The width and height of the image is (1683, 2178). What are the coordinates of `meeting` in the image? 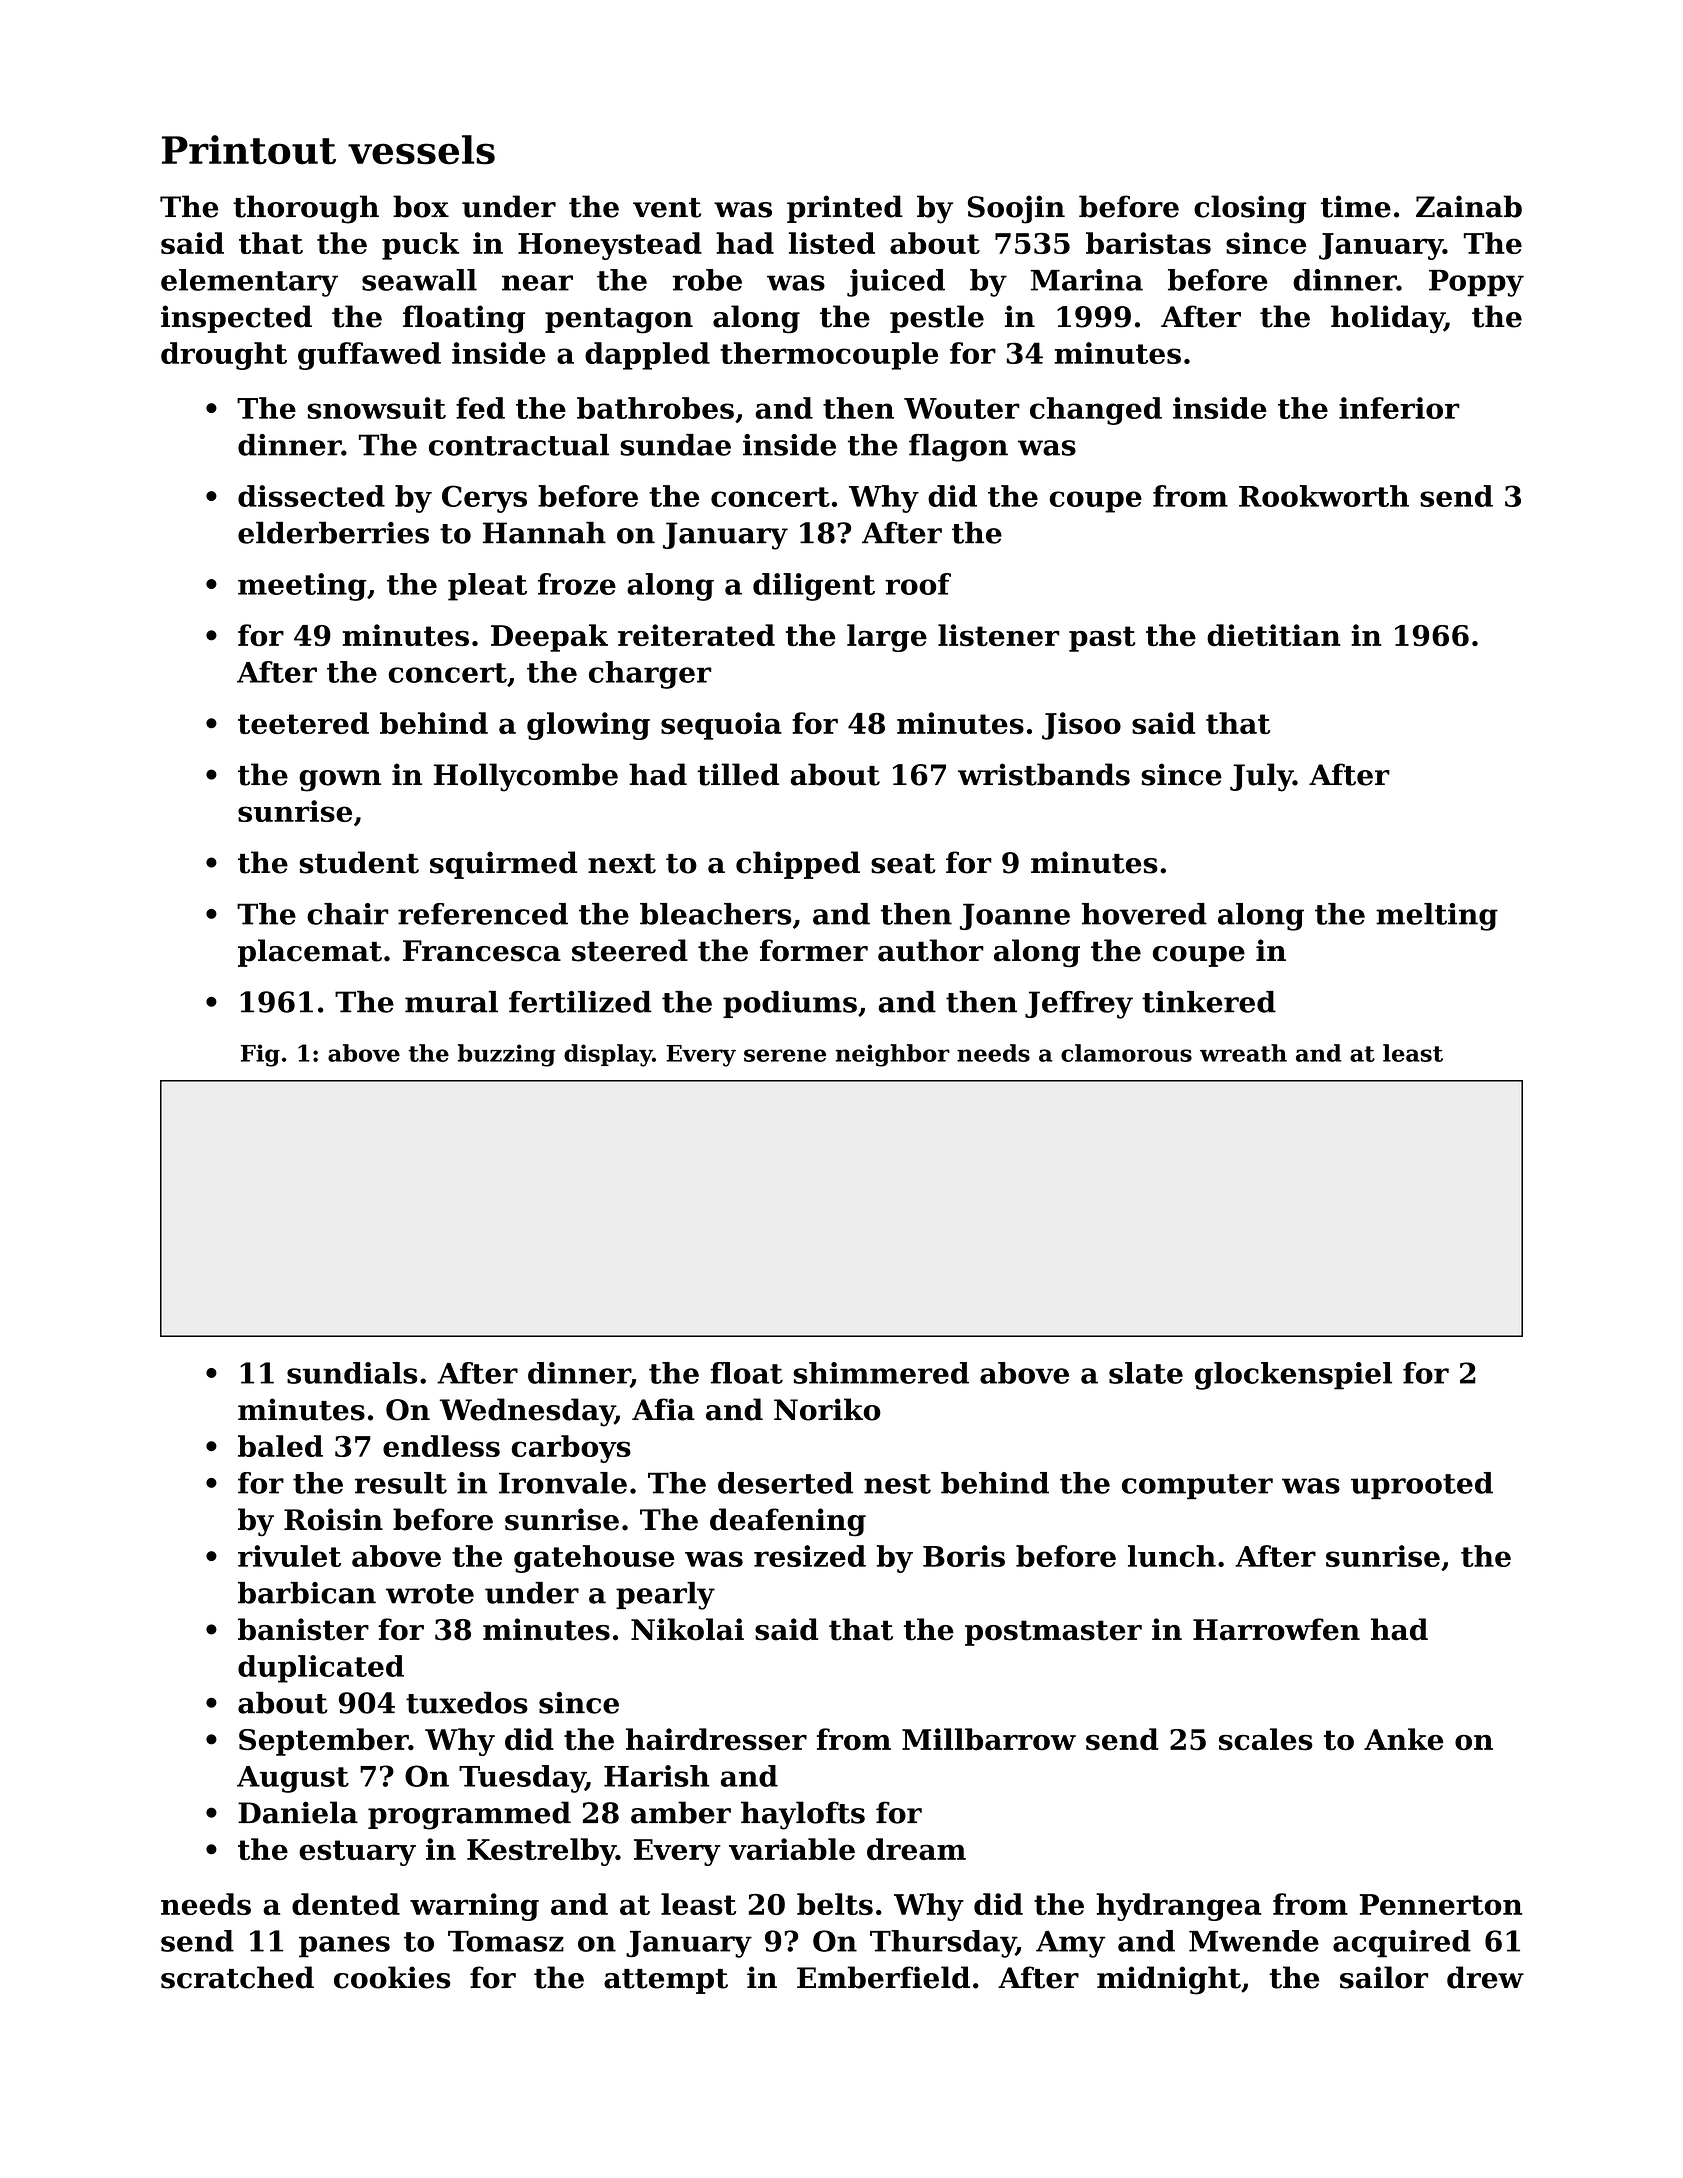 It's located at (302, 587).
